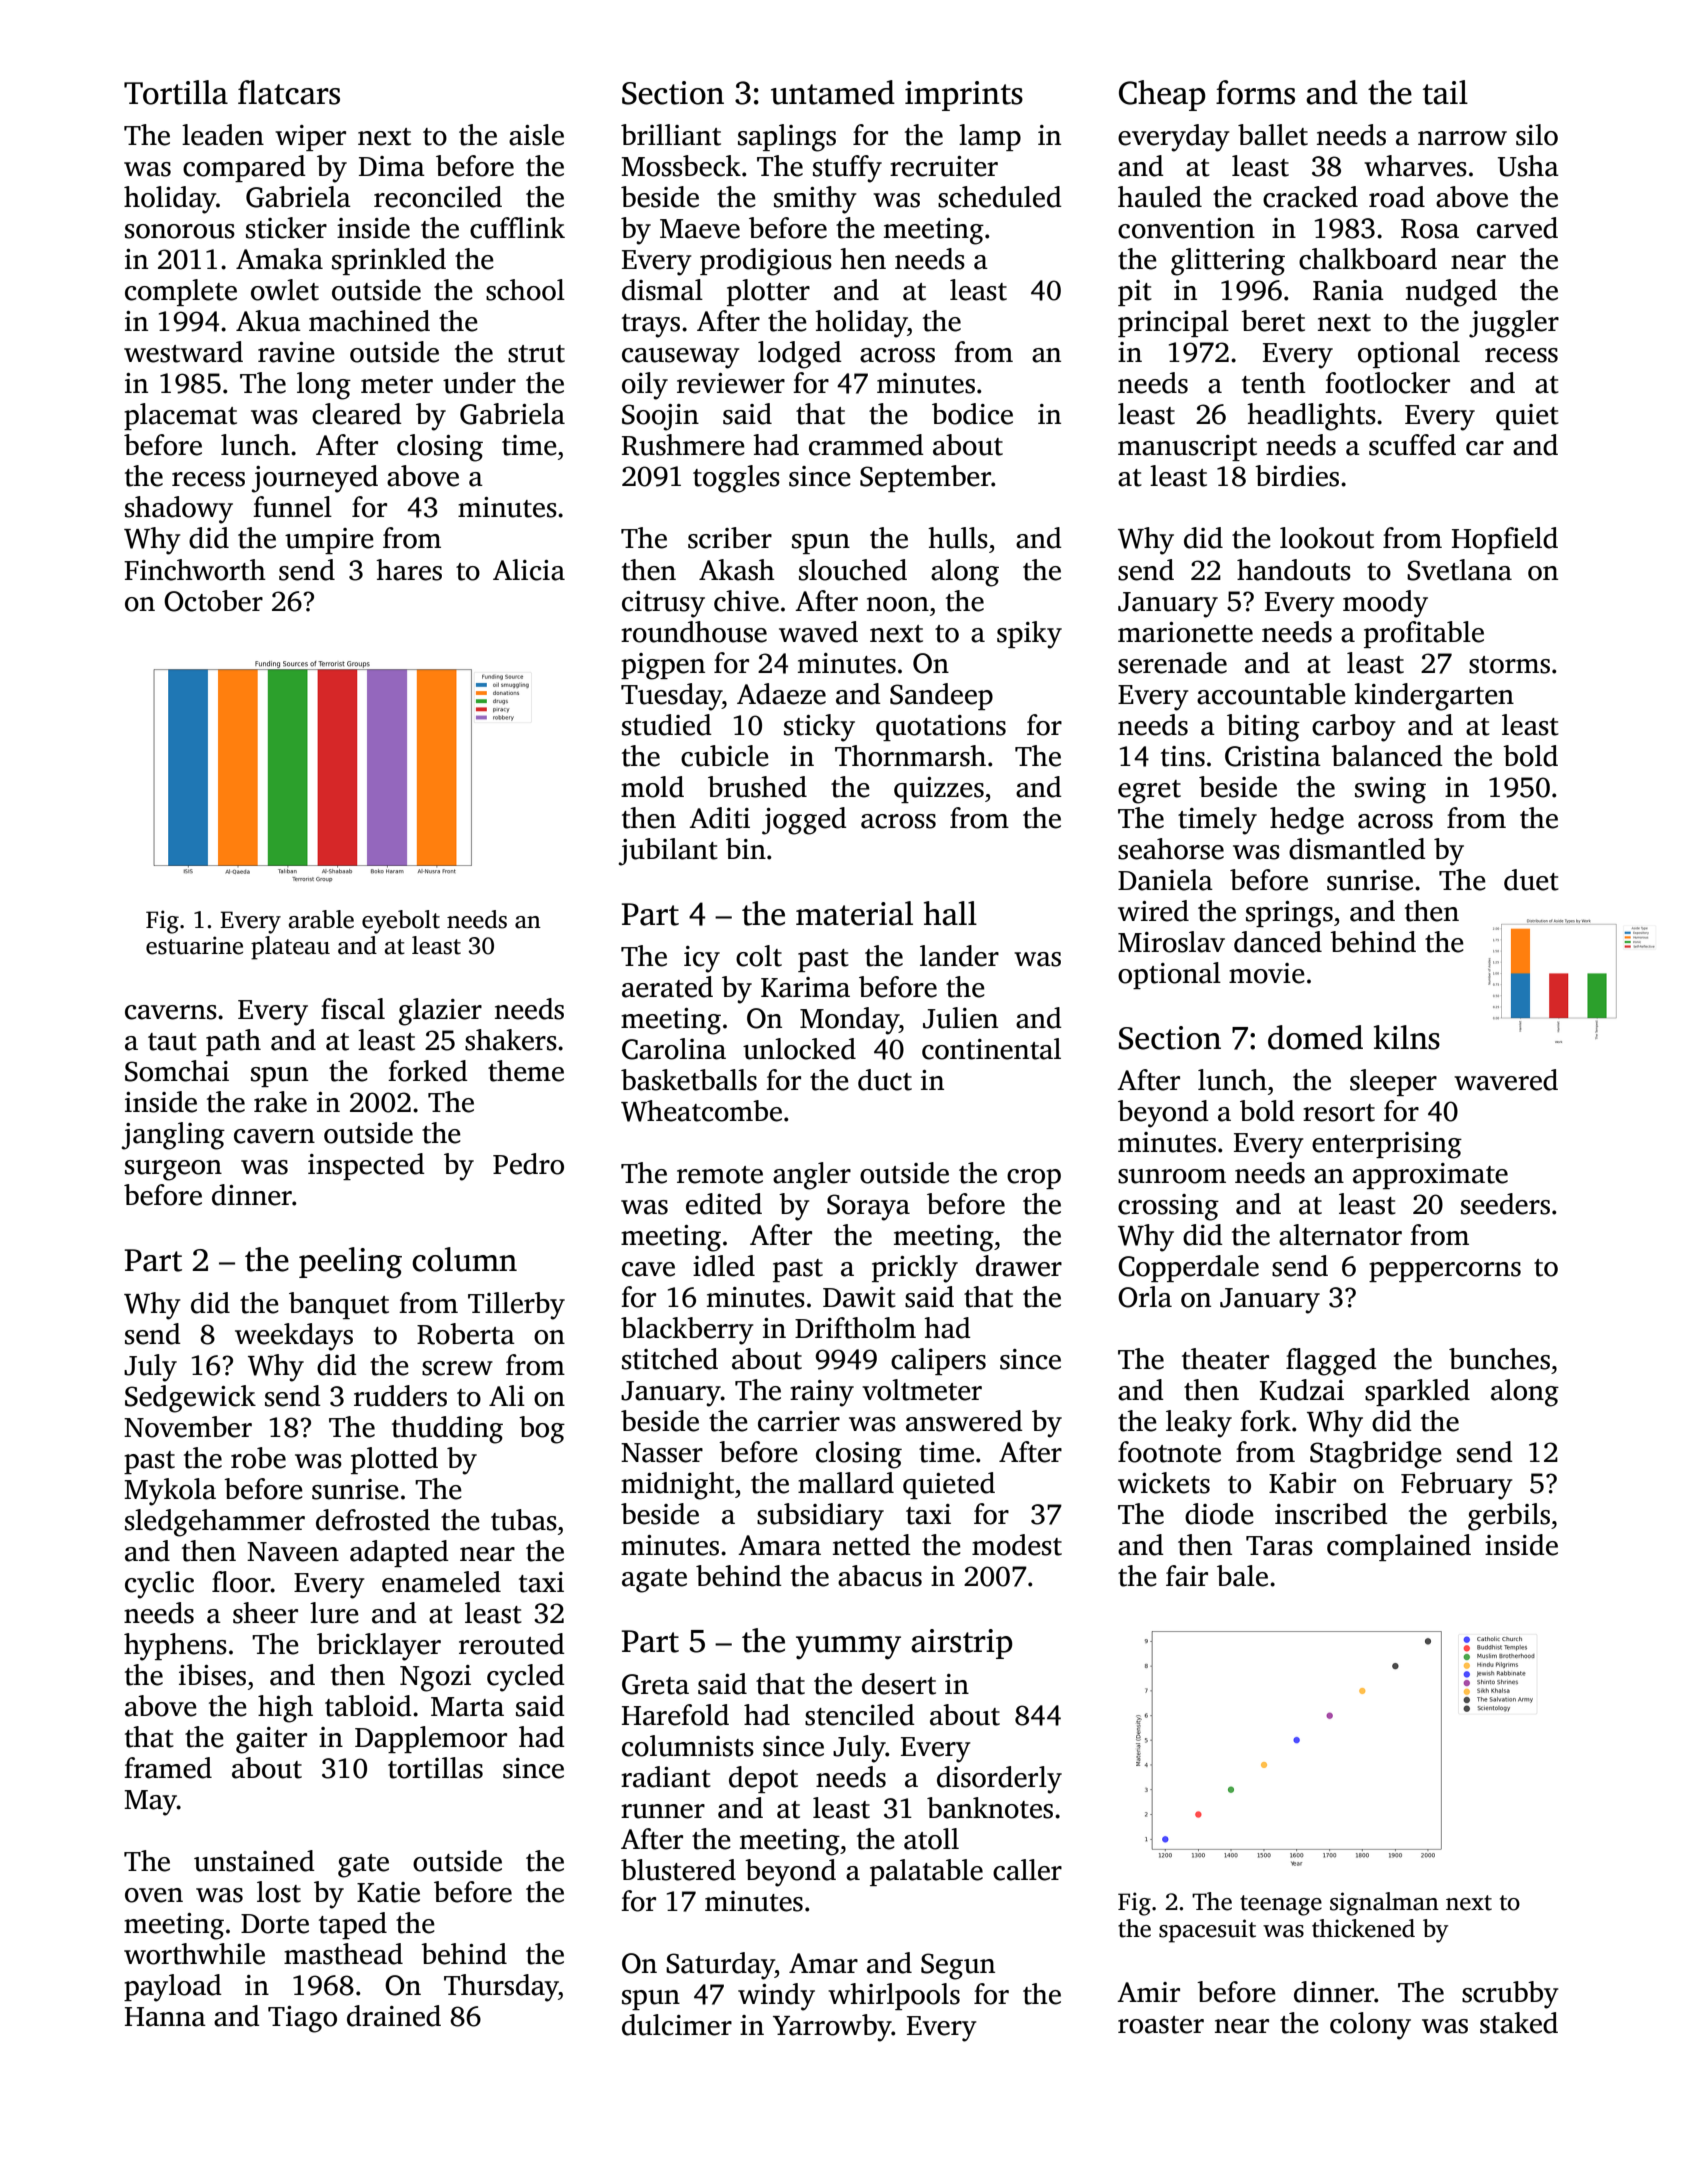 This screenshot has width=1683, height=2178. What do you see at coordinates (1531, 880) in the screenshot?
I see `duet` at bounding box center [1531, 880].
